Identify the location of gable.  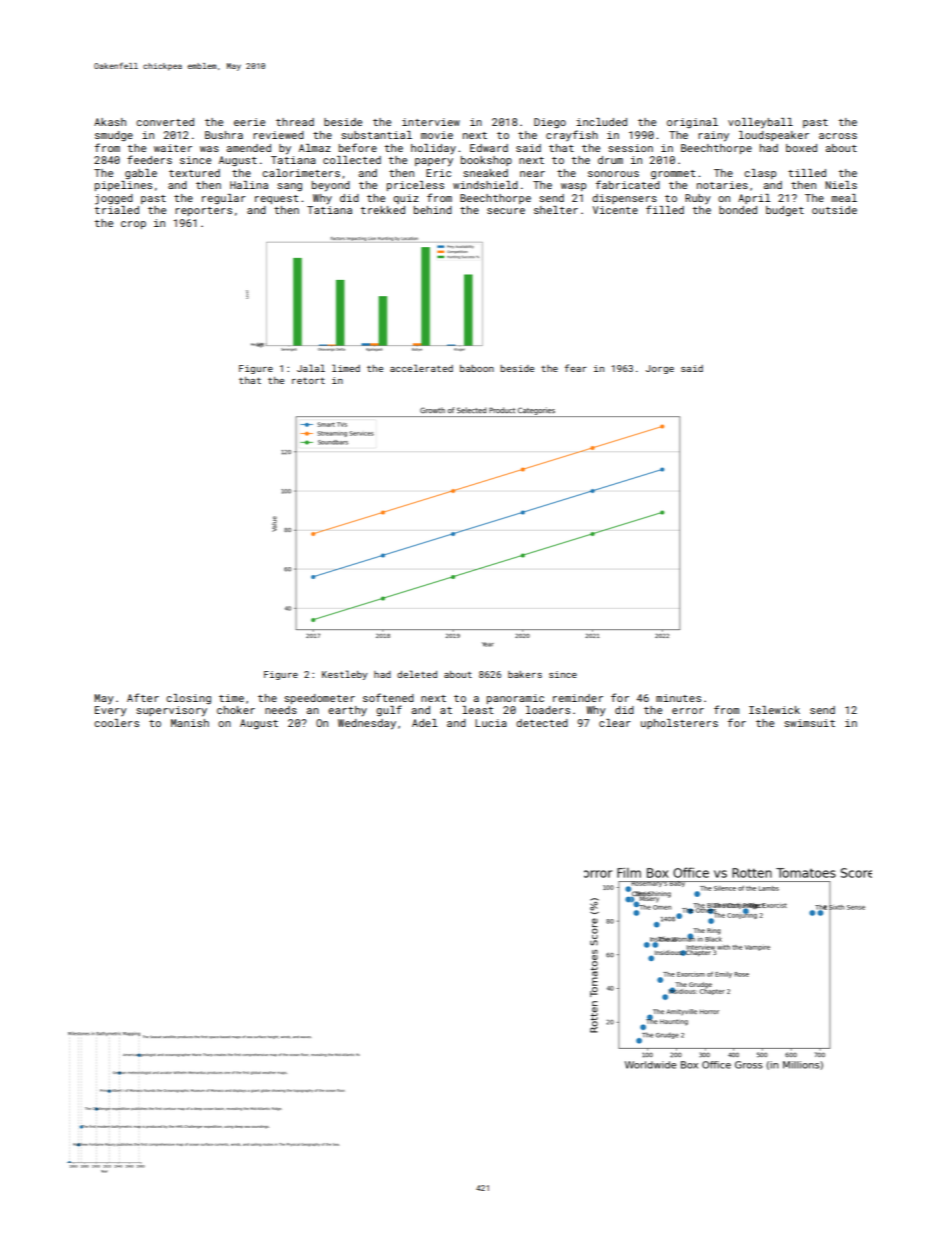
(141, 174).
